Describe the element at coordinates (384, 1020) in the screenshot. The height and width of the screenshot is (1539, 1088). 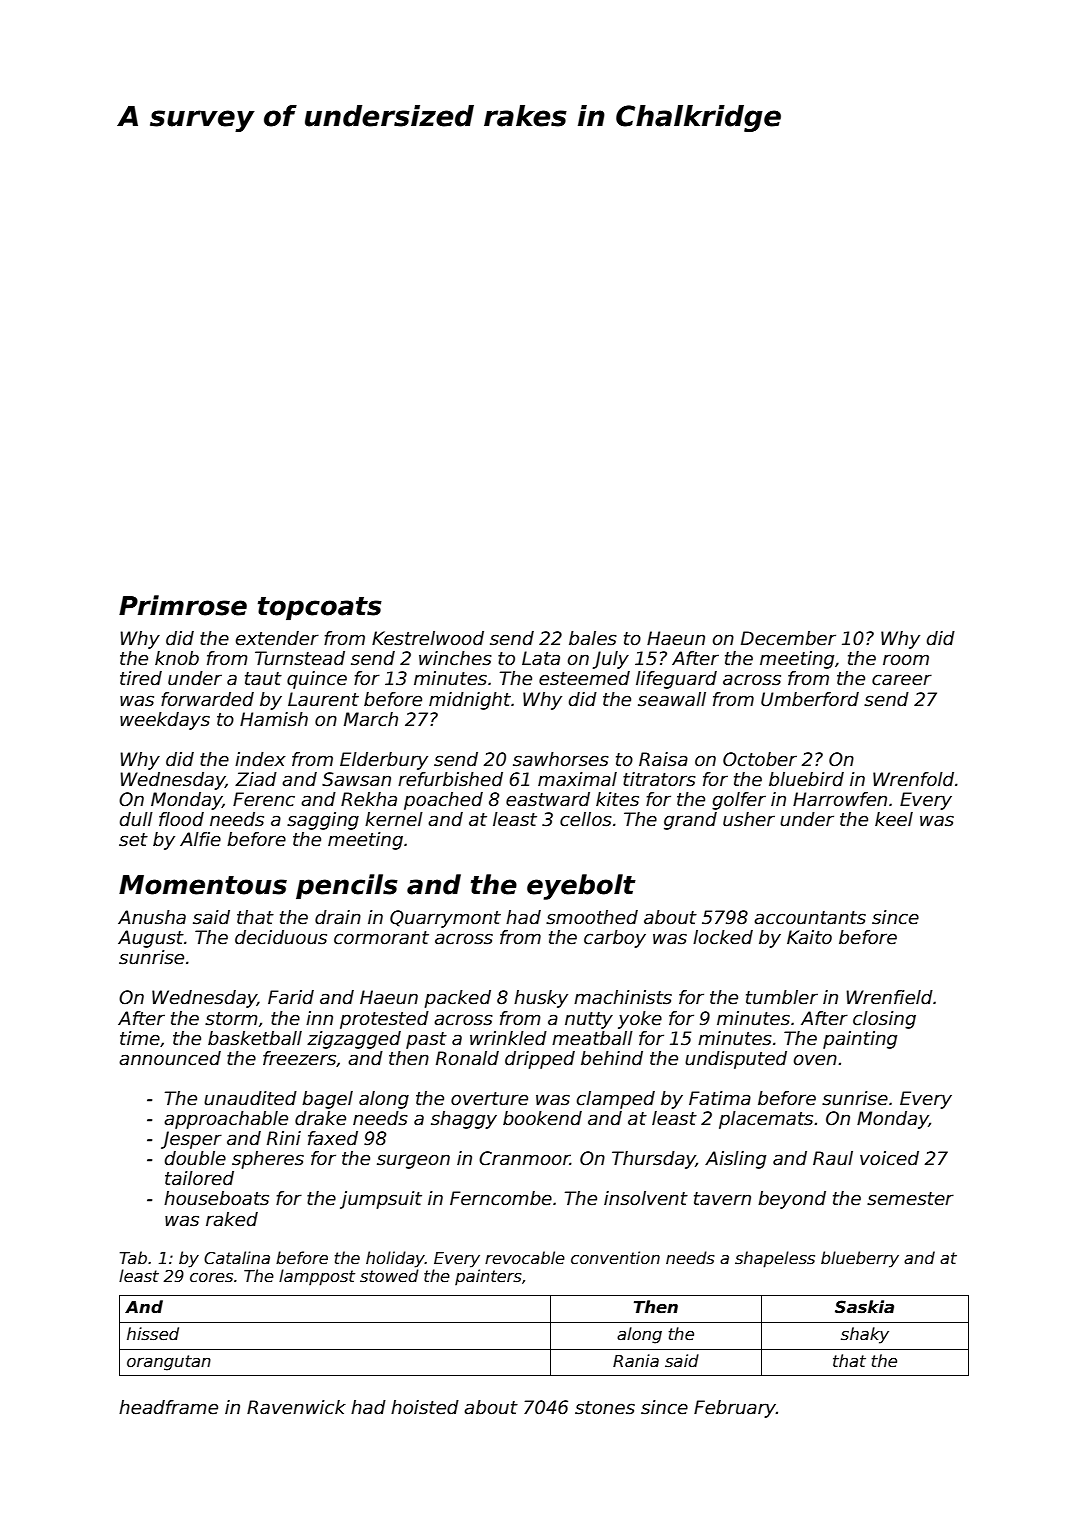
I see `protested` at that location.
